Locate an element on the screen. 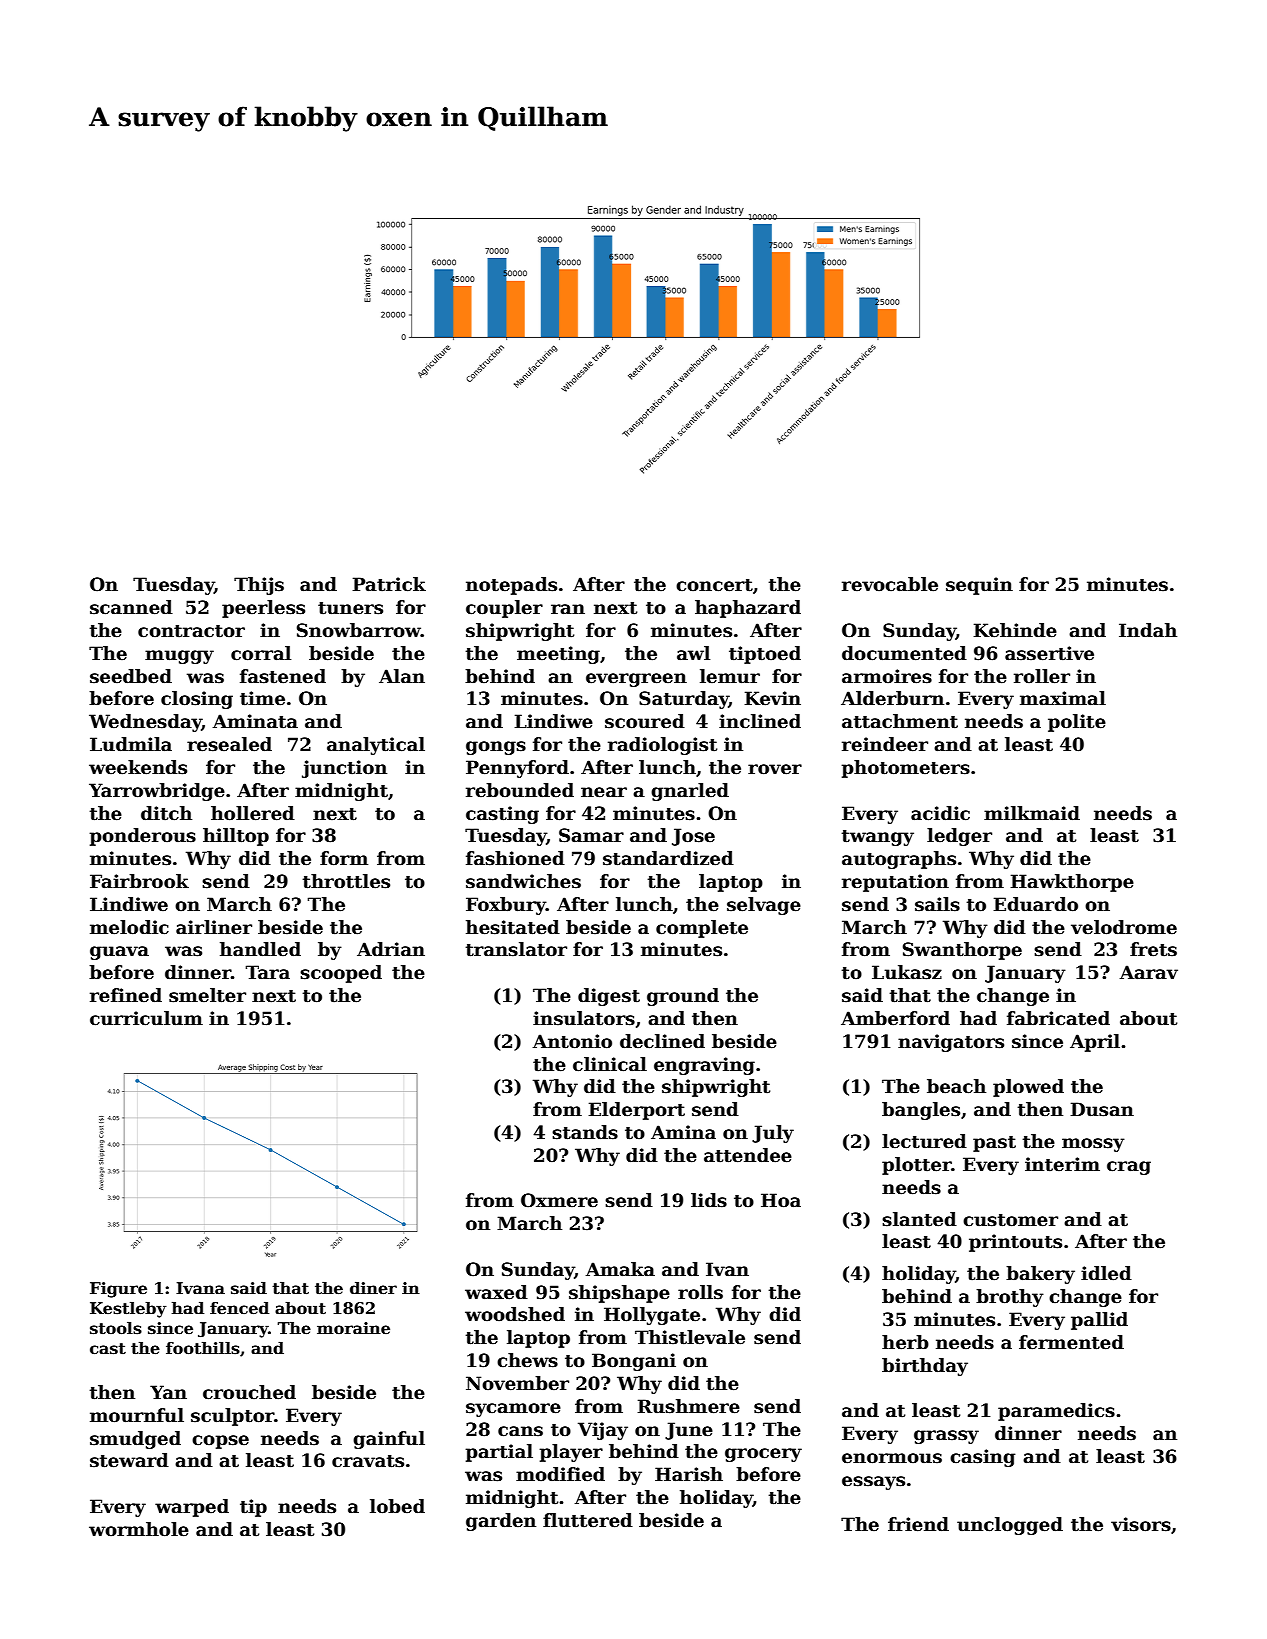 The height and width of the screenshot is (1639, 1267). polite is located at coordinates (1077, 723).
